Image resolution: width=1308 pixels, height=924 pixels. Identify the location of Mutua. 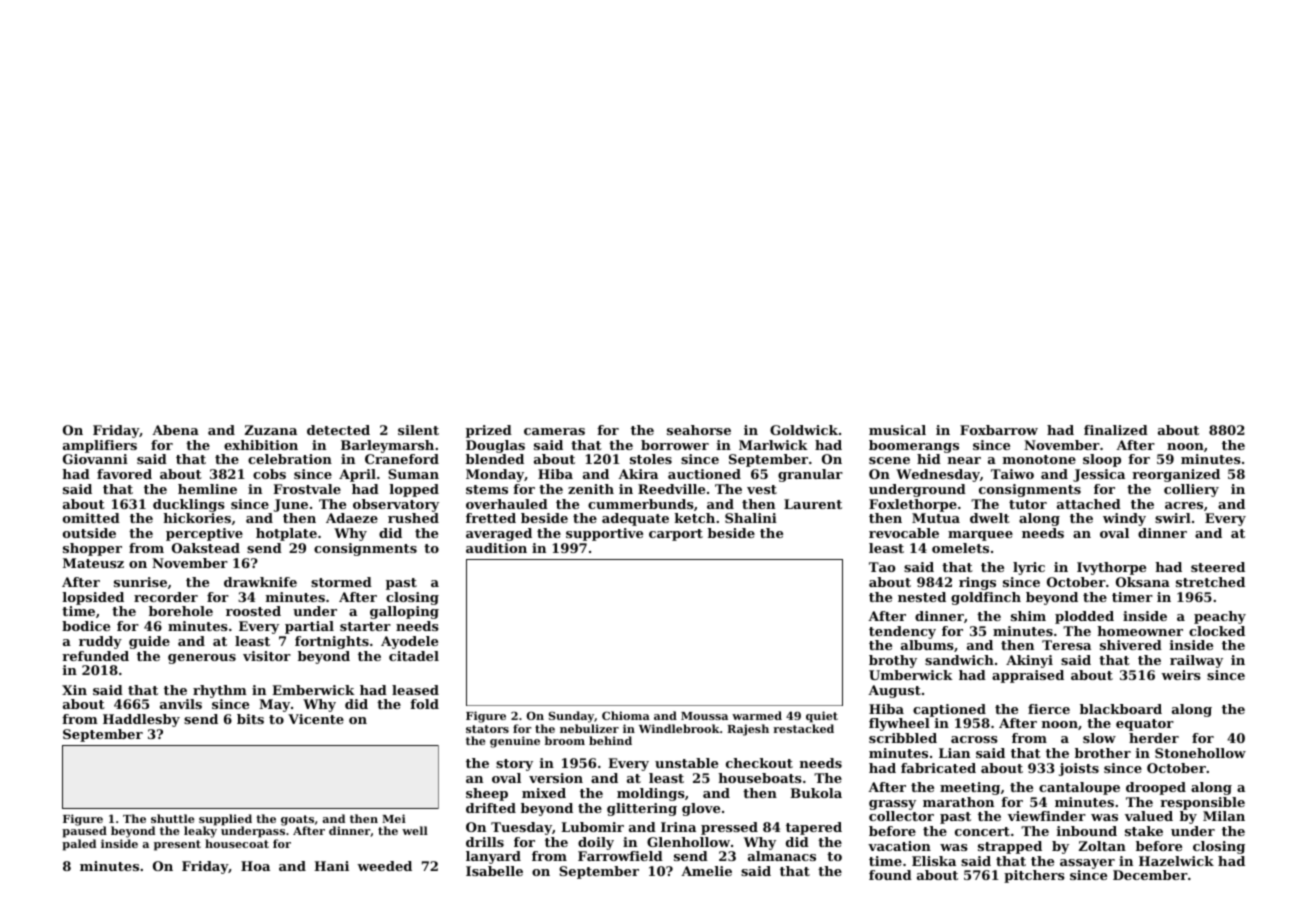
(936, 518).
